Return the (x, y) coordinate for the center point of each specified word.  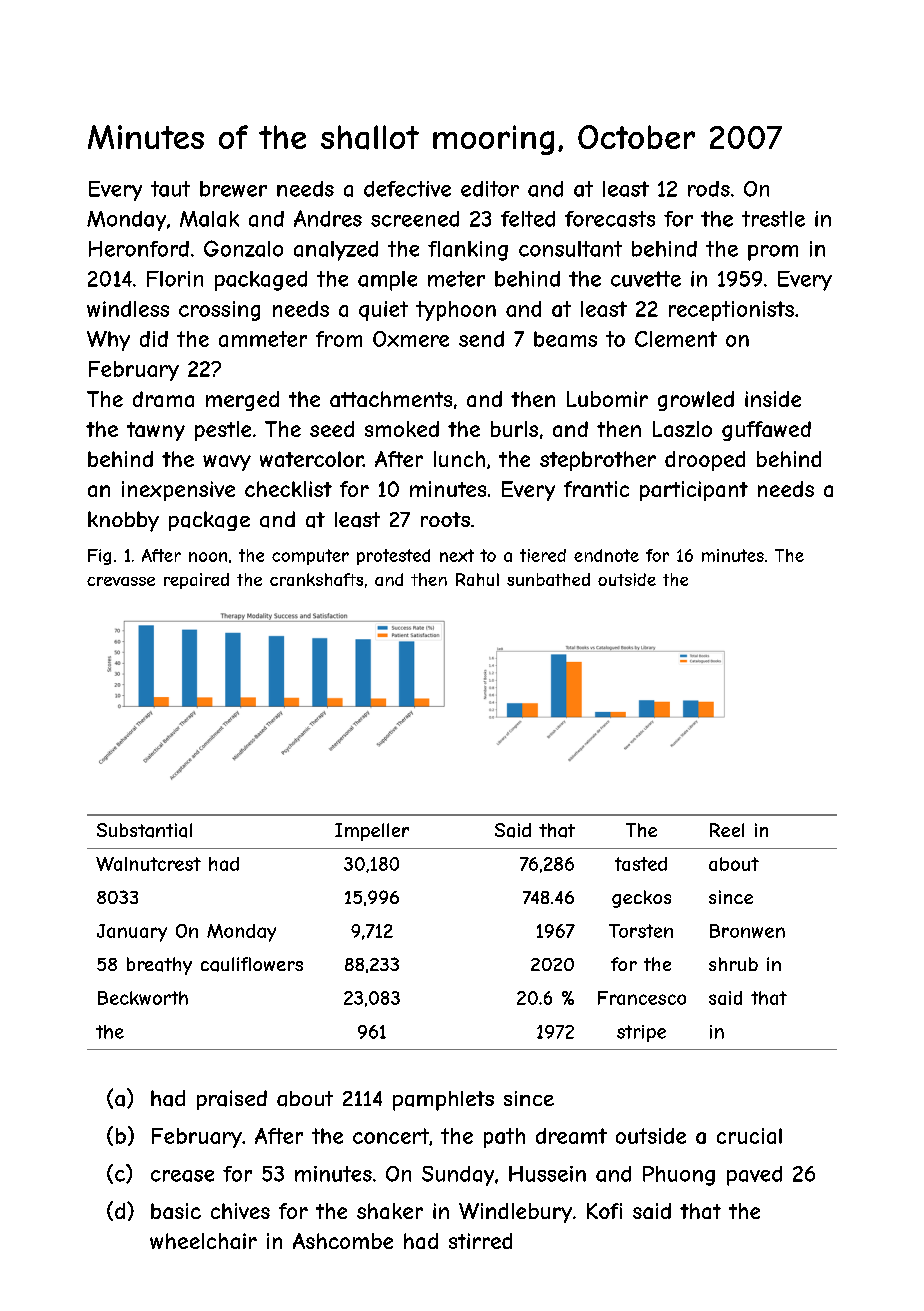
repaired (196, 581)
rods (709, 189)
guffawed (766, 431)
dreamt (571, 1136)
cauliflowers (252, 964)
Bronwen (747, 931)
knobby (123, 521)
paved (754, 1176)
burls (514, 429)
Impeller (372, 832)
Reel (727, 830)
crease (182, 1176)
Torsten (641, 931)
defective (407, 189)
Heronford (139, 249)
